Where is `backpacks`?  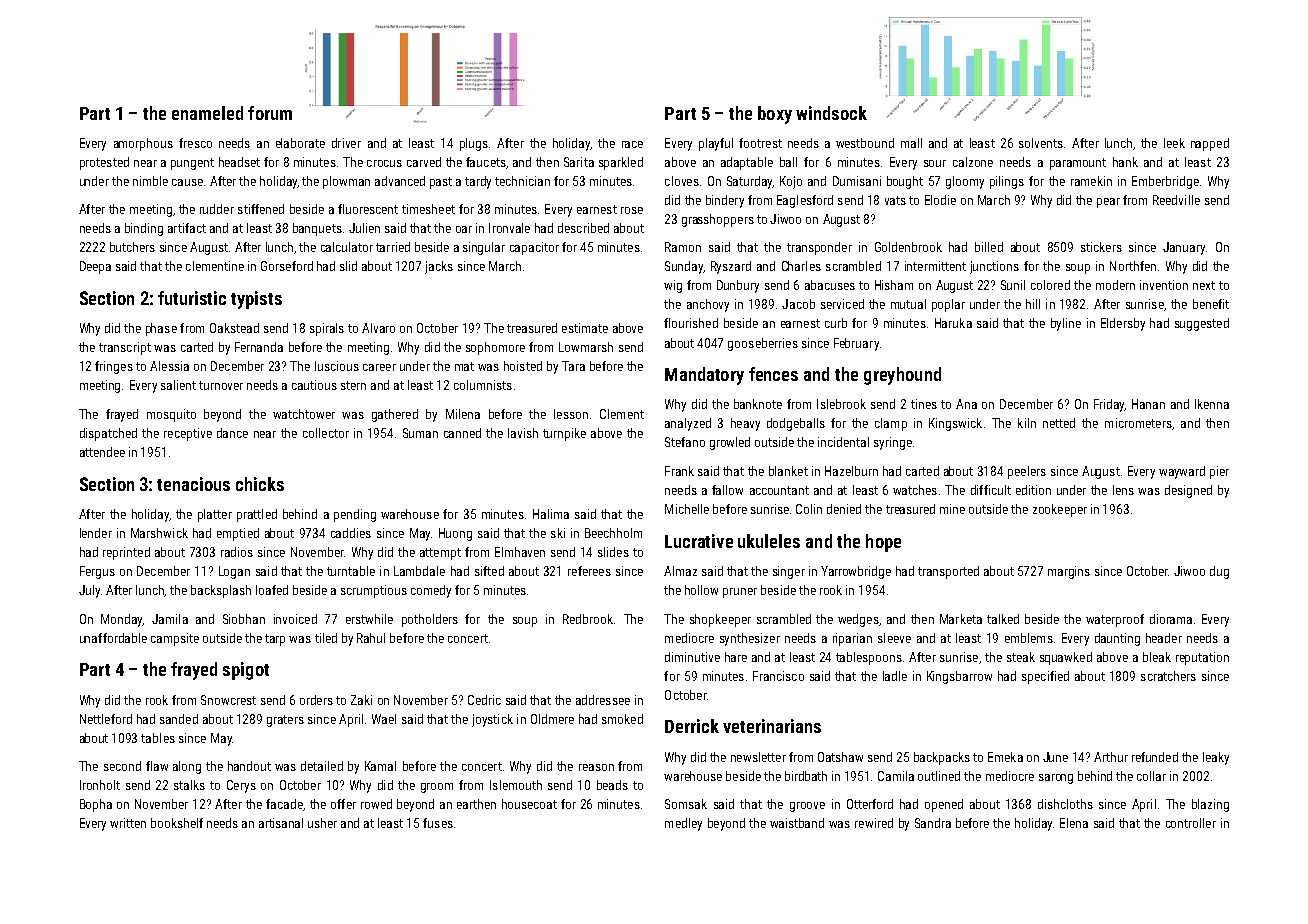 backpacks is located at coordinates (942, 758).
